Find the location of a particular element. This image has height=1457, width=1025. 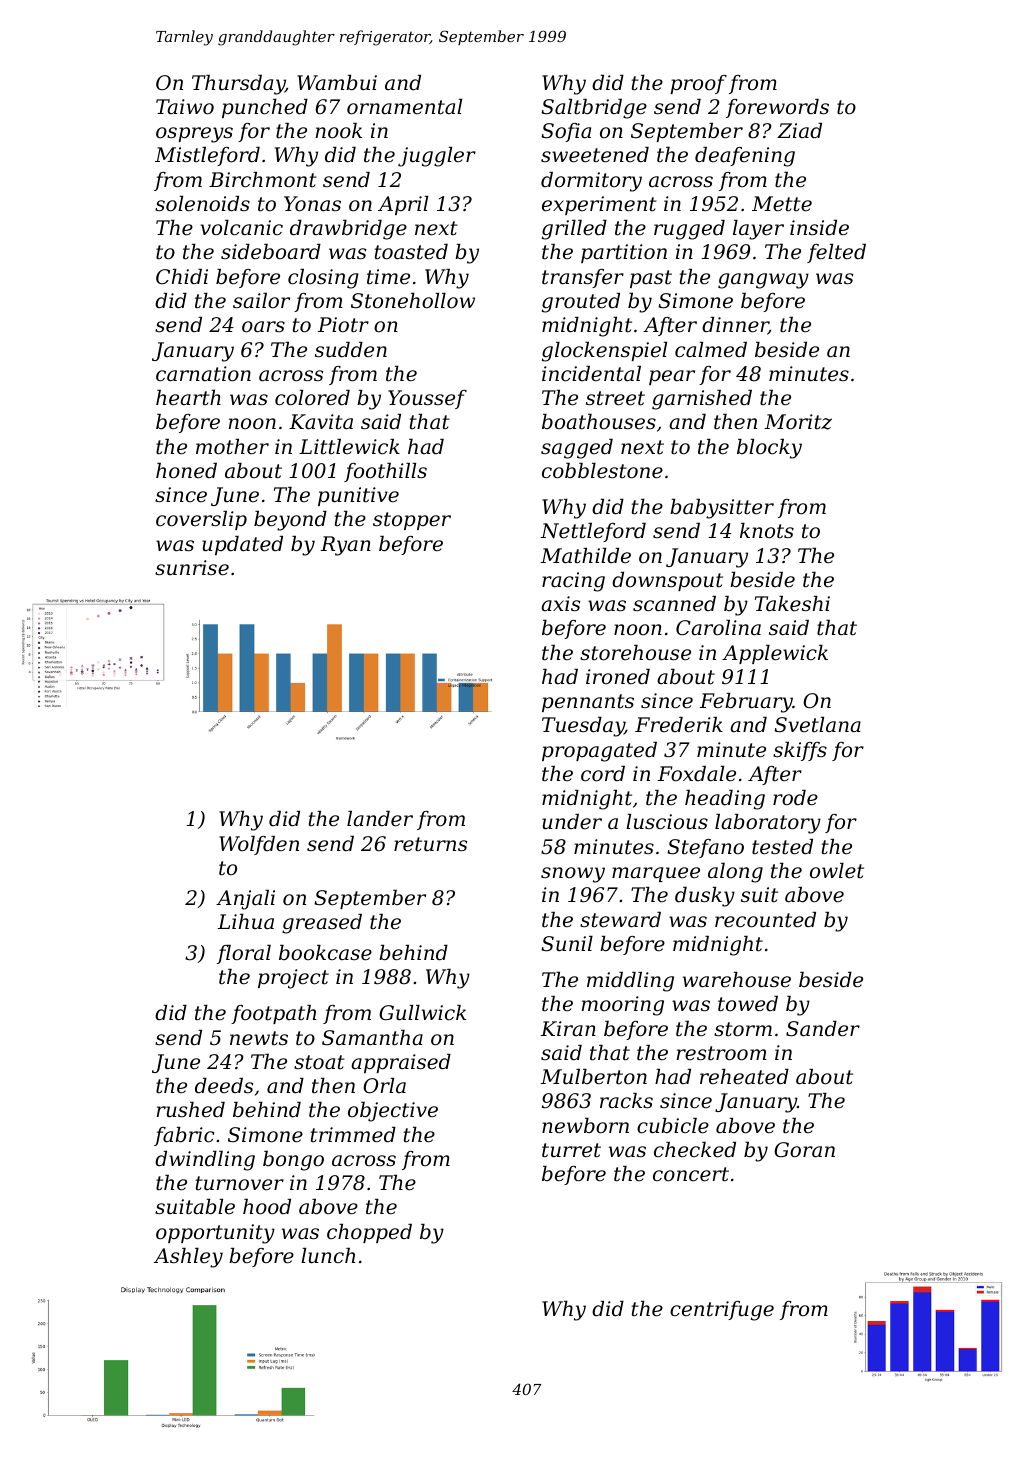

centrifuge is located at coordinates (722, 1311).
